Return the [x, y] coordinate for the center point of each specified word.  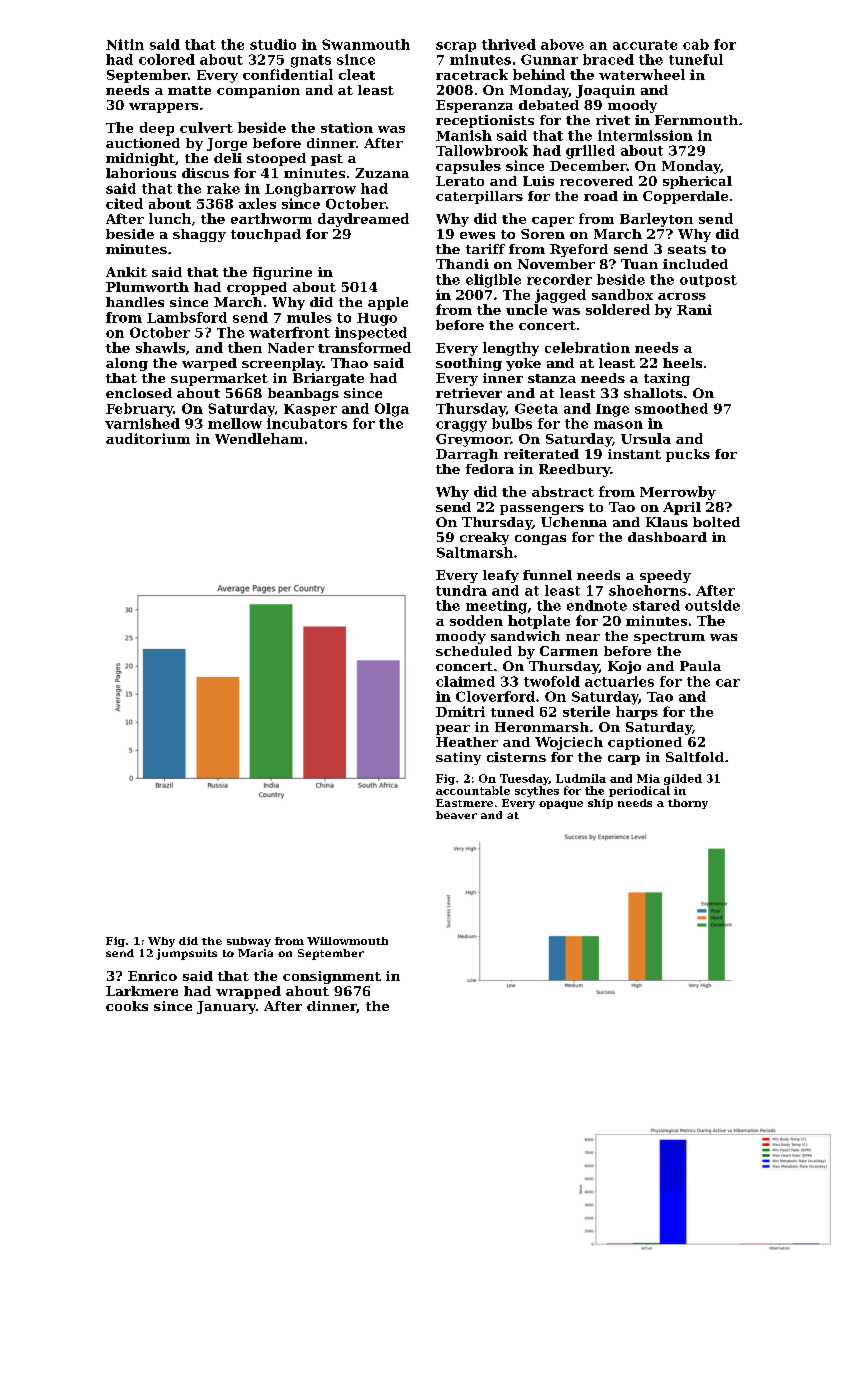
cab [696, 44]
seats [687, 249]
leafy [501, 576]
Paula [700, 666]
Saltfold [695, 757]
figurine [282, 273]
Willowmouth [347, 941]
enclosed [139, 393]
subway [249, 942]
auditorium [148, 438]
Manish [464, 135]
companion [258, 91]
